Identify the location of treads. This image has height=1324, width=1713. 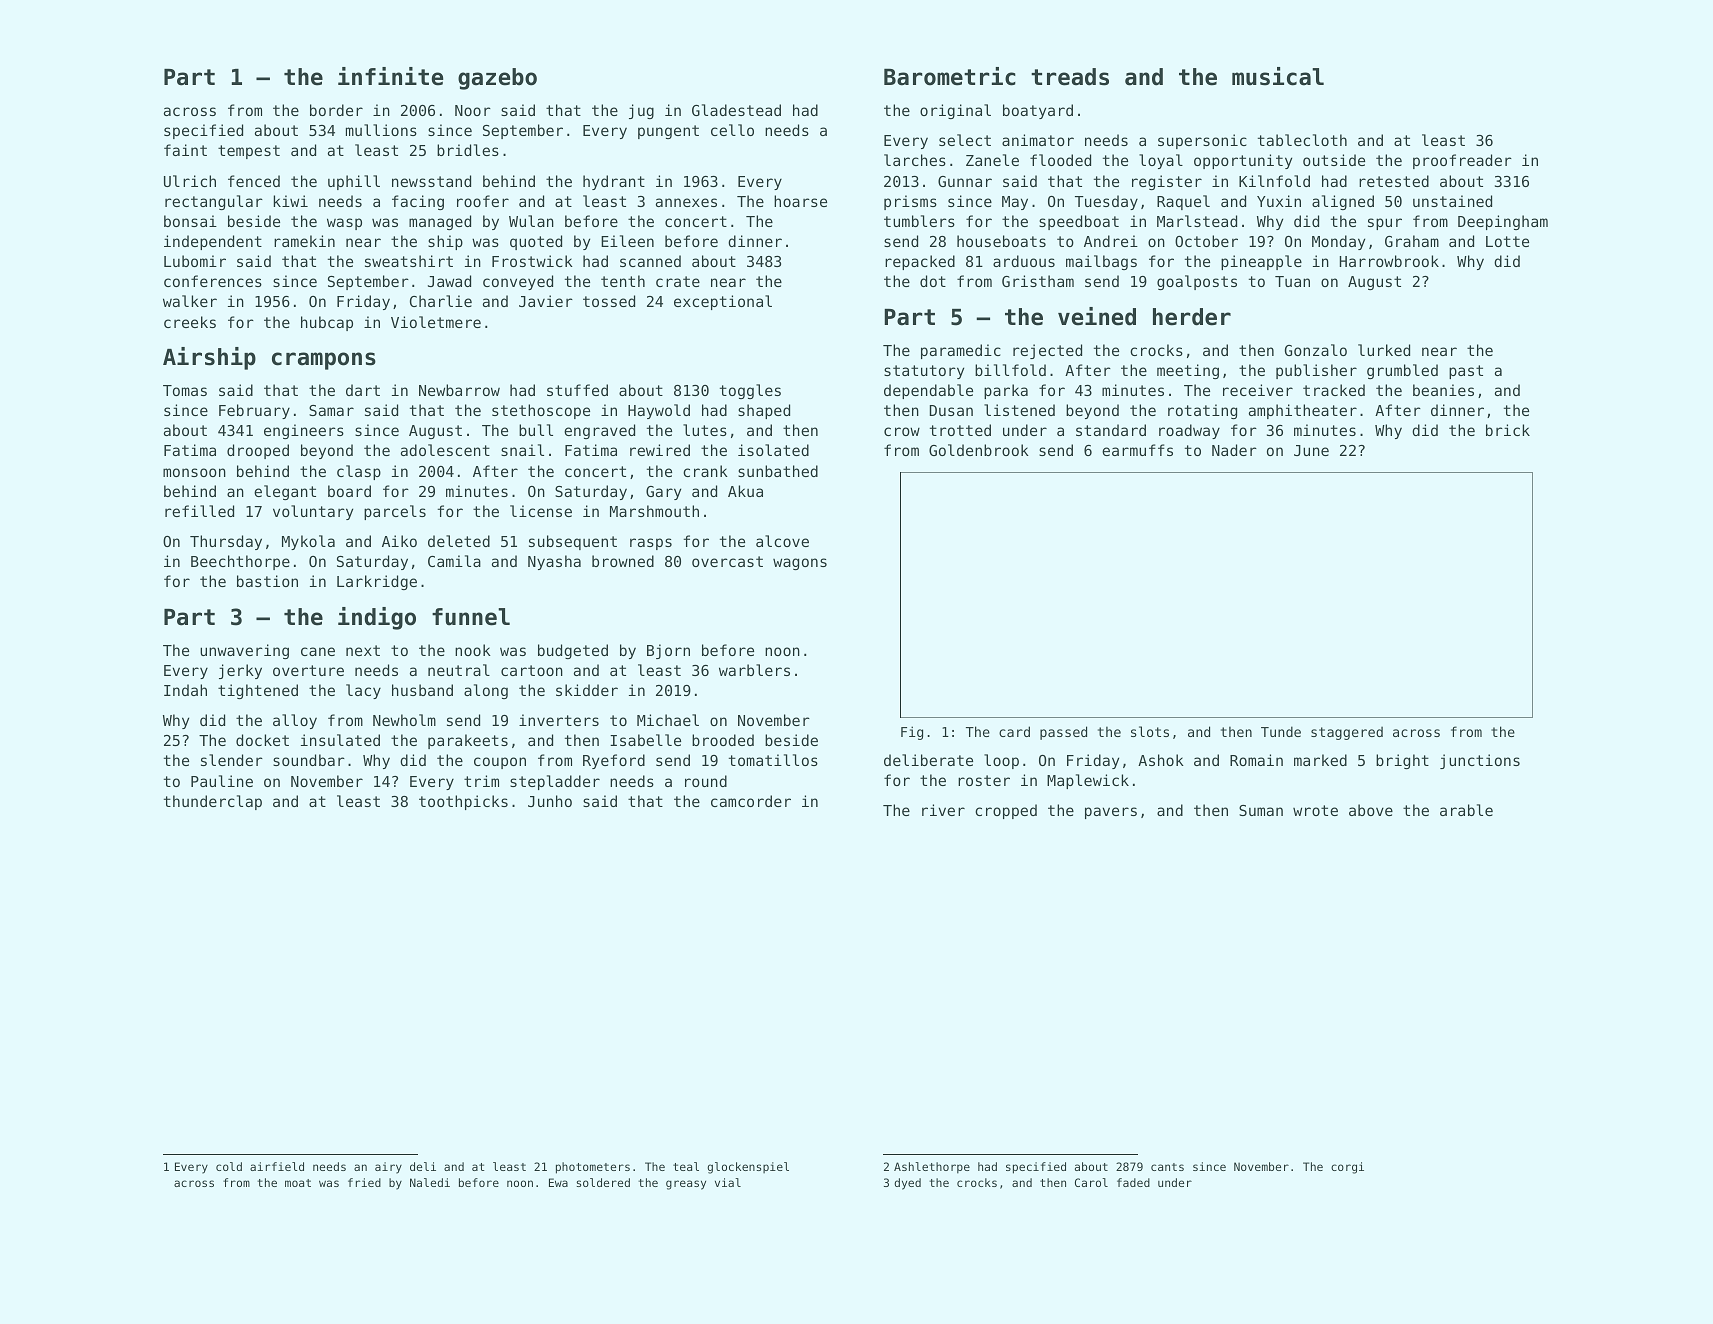
(1070, 77).
